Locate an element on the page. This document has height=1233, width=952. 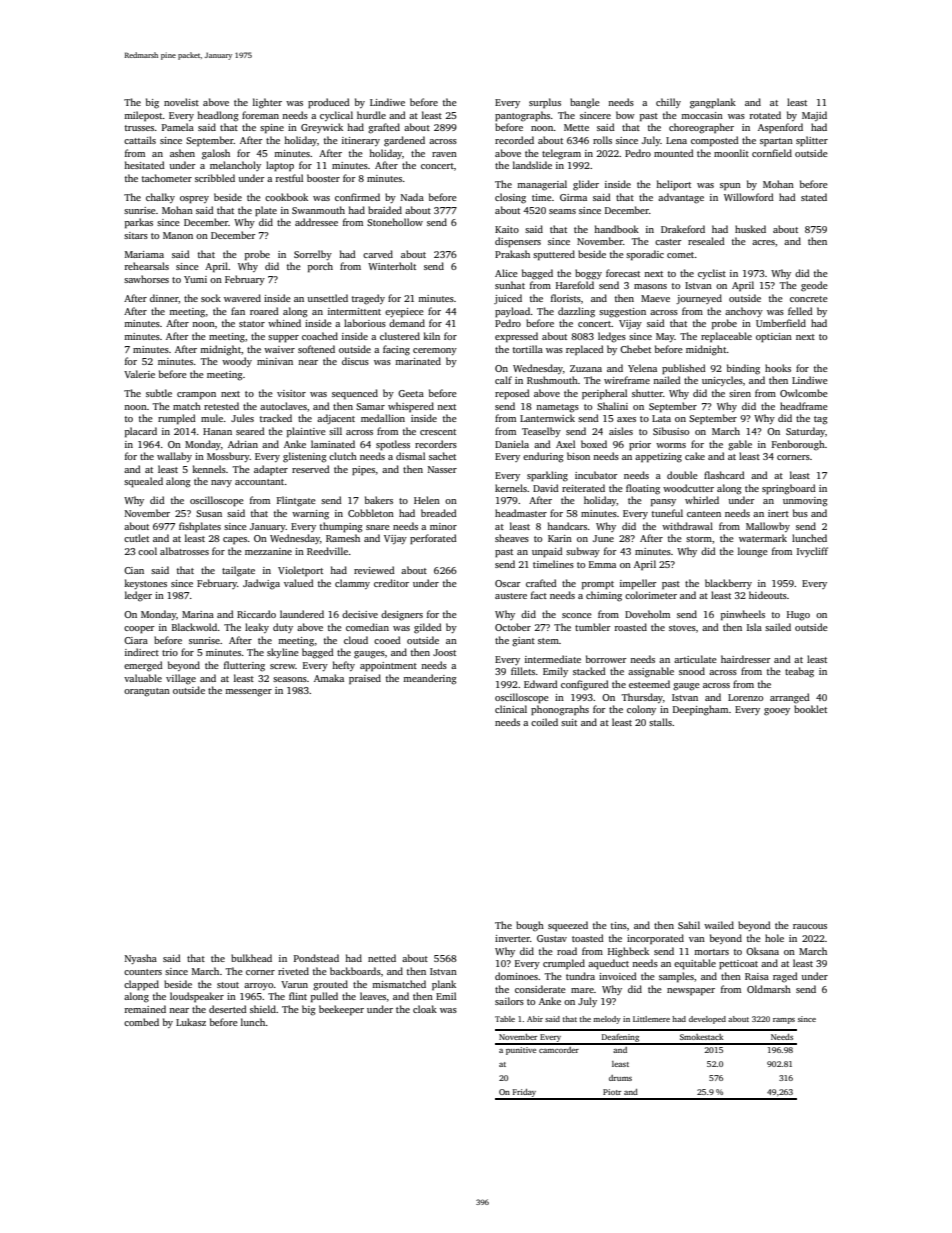
novelist is located at coordinates (181, 102).
